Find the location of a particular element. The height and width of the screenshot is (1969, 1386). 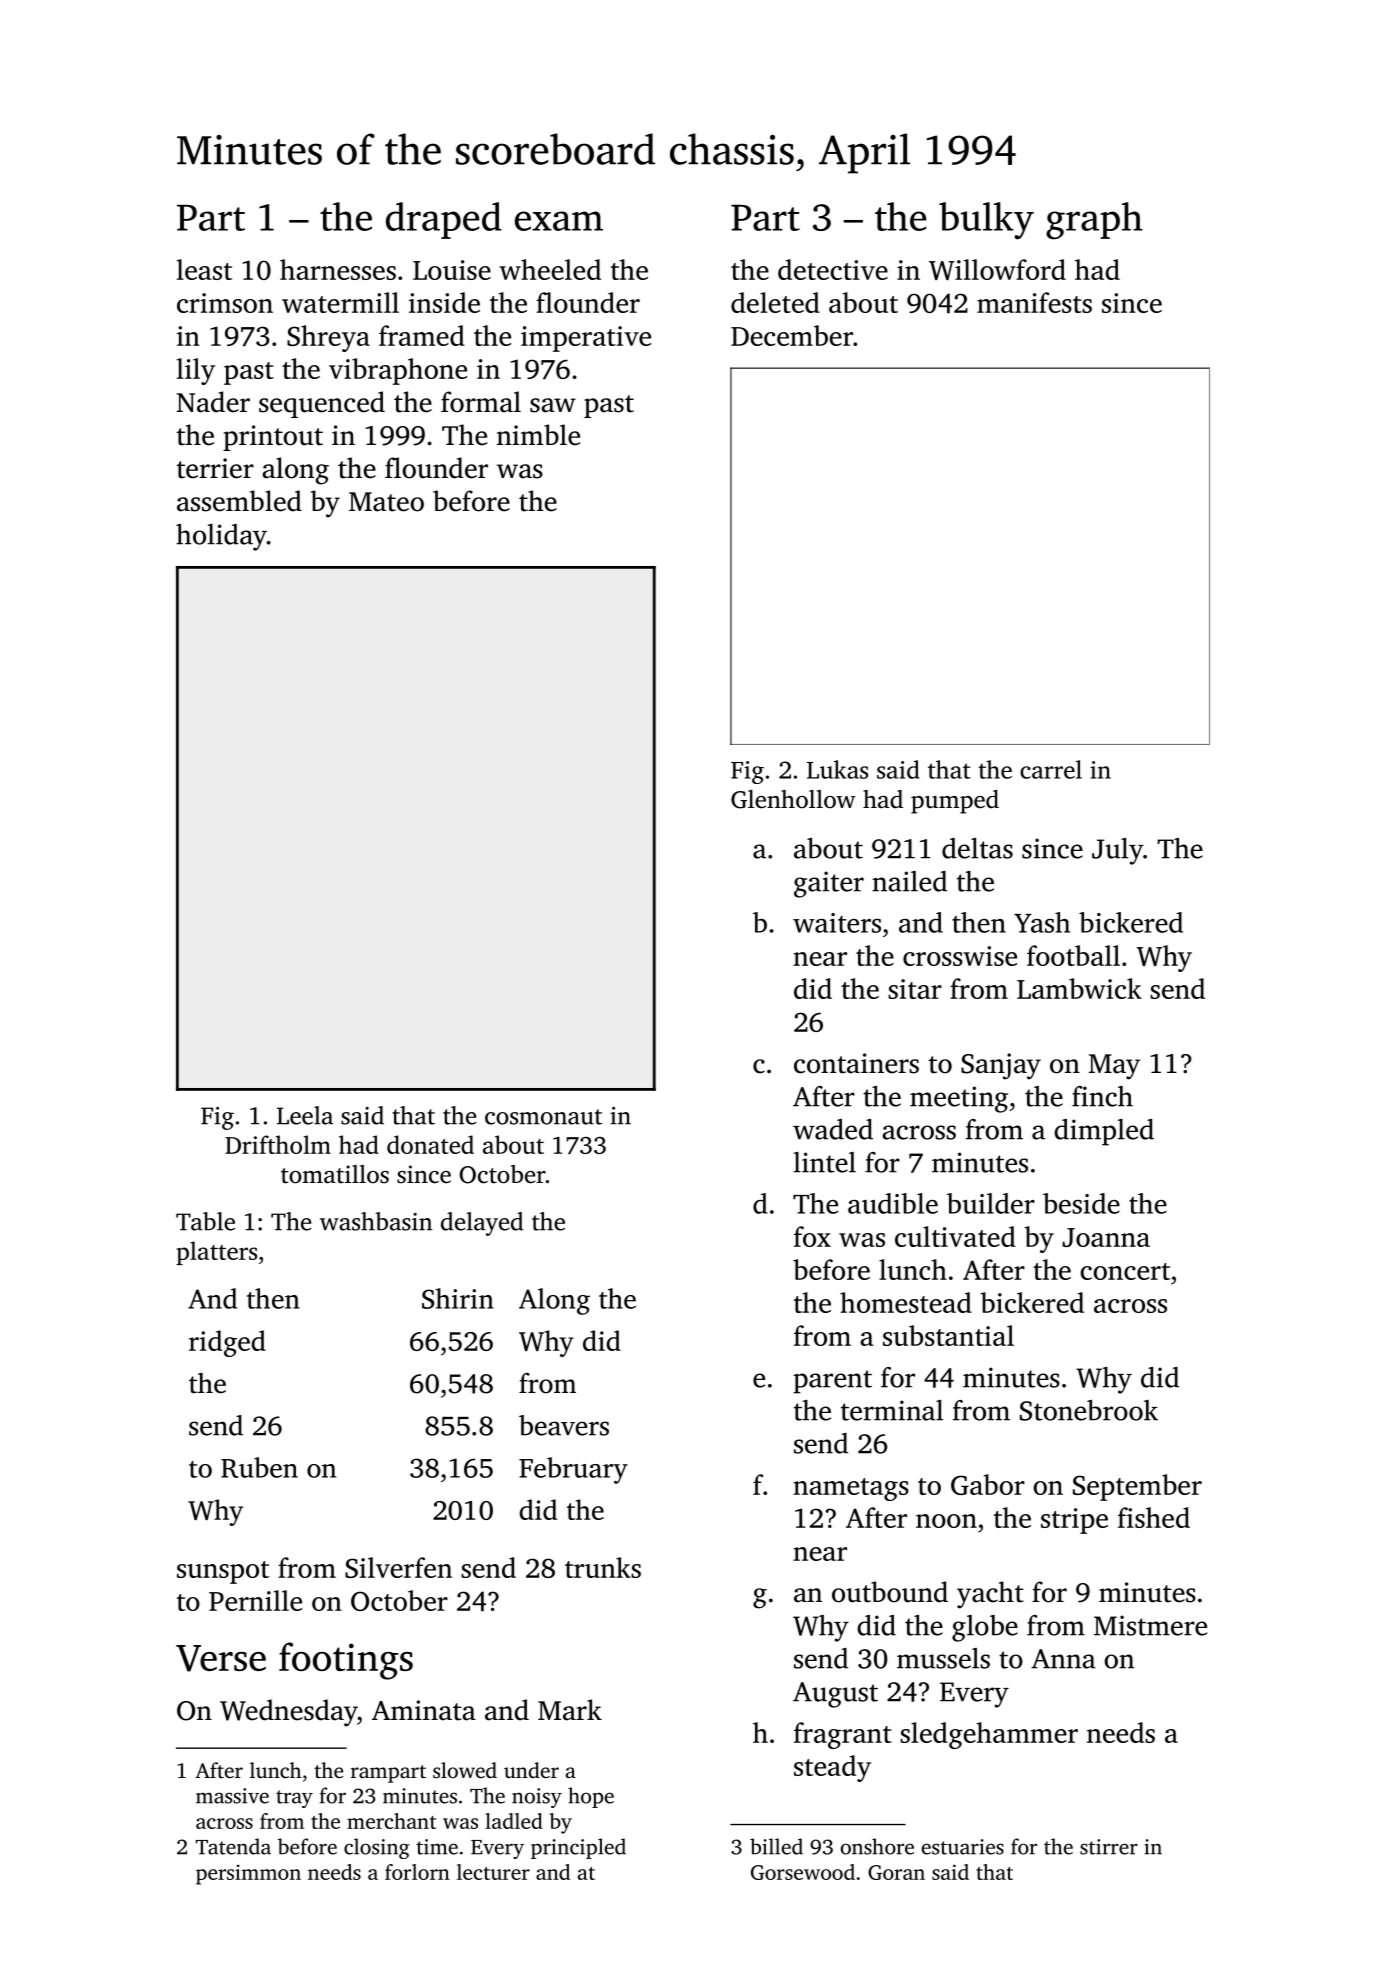

least is located at coordinates (204, 269).
